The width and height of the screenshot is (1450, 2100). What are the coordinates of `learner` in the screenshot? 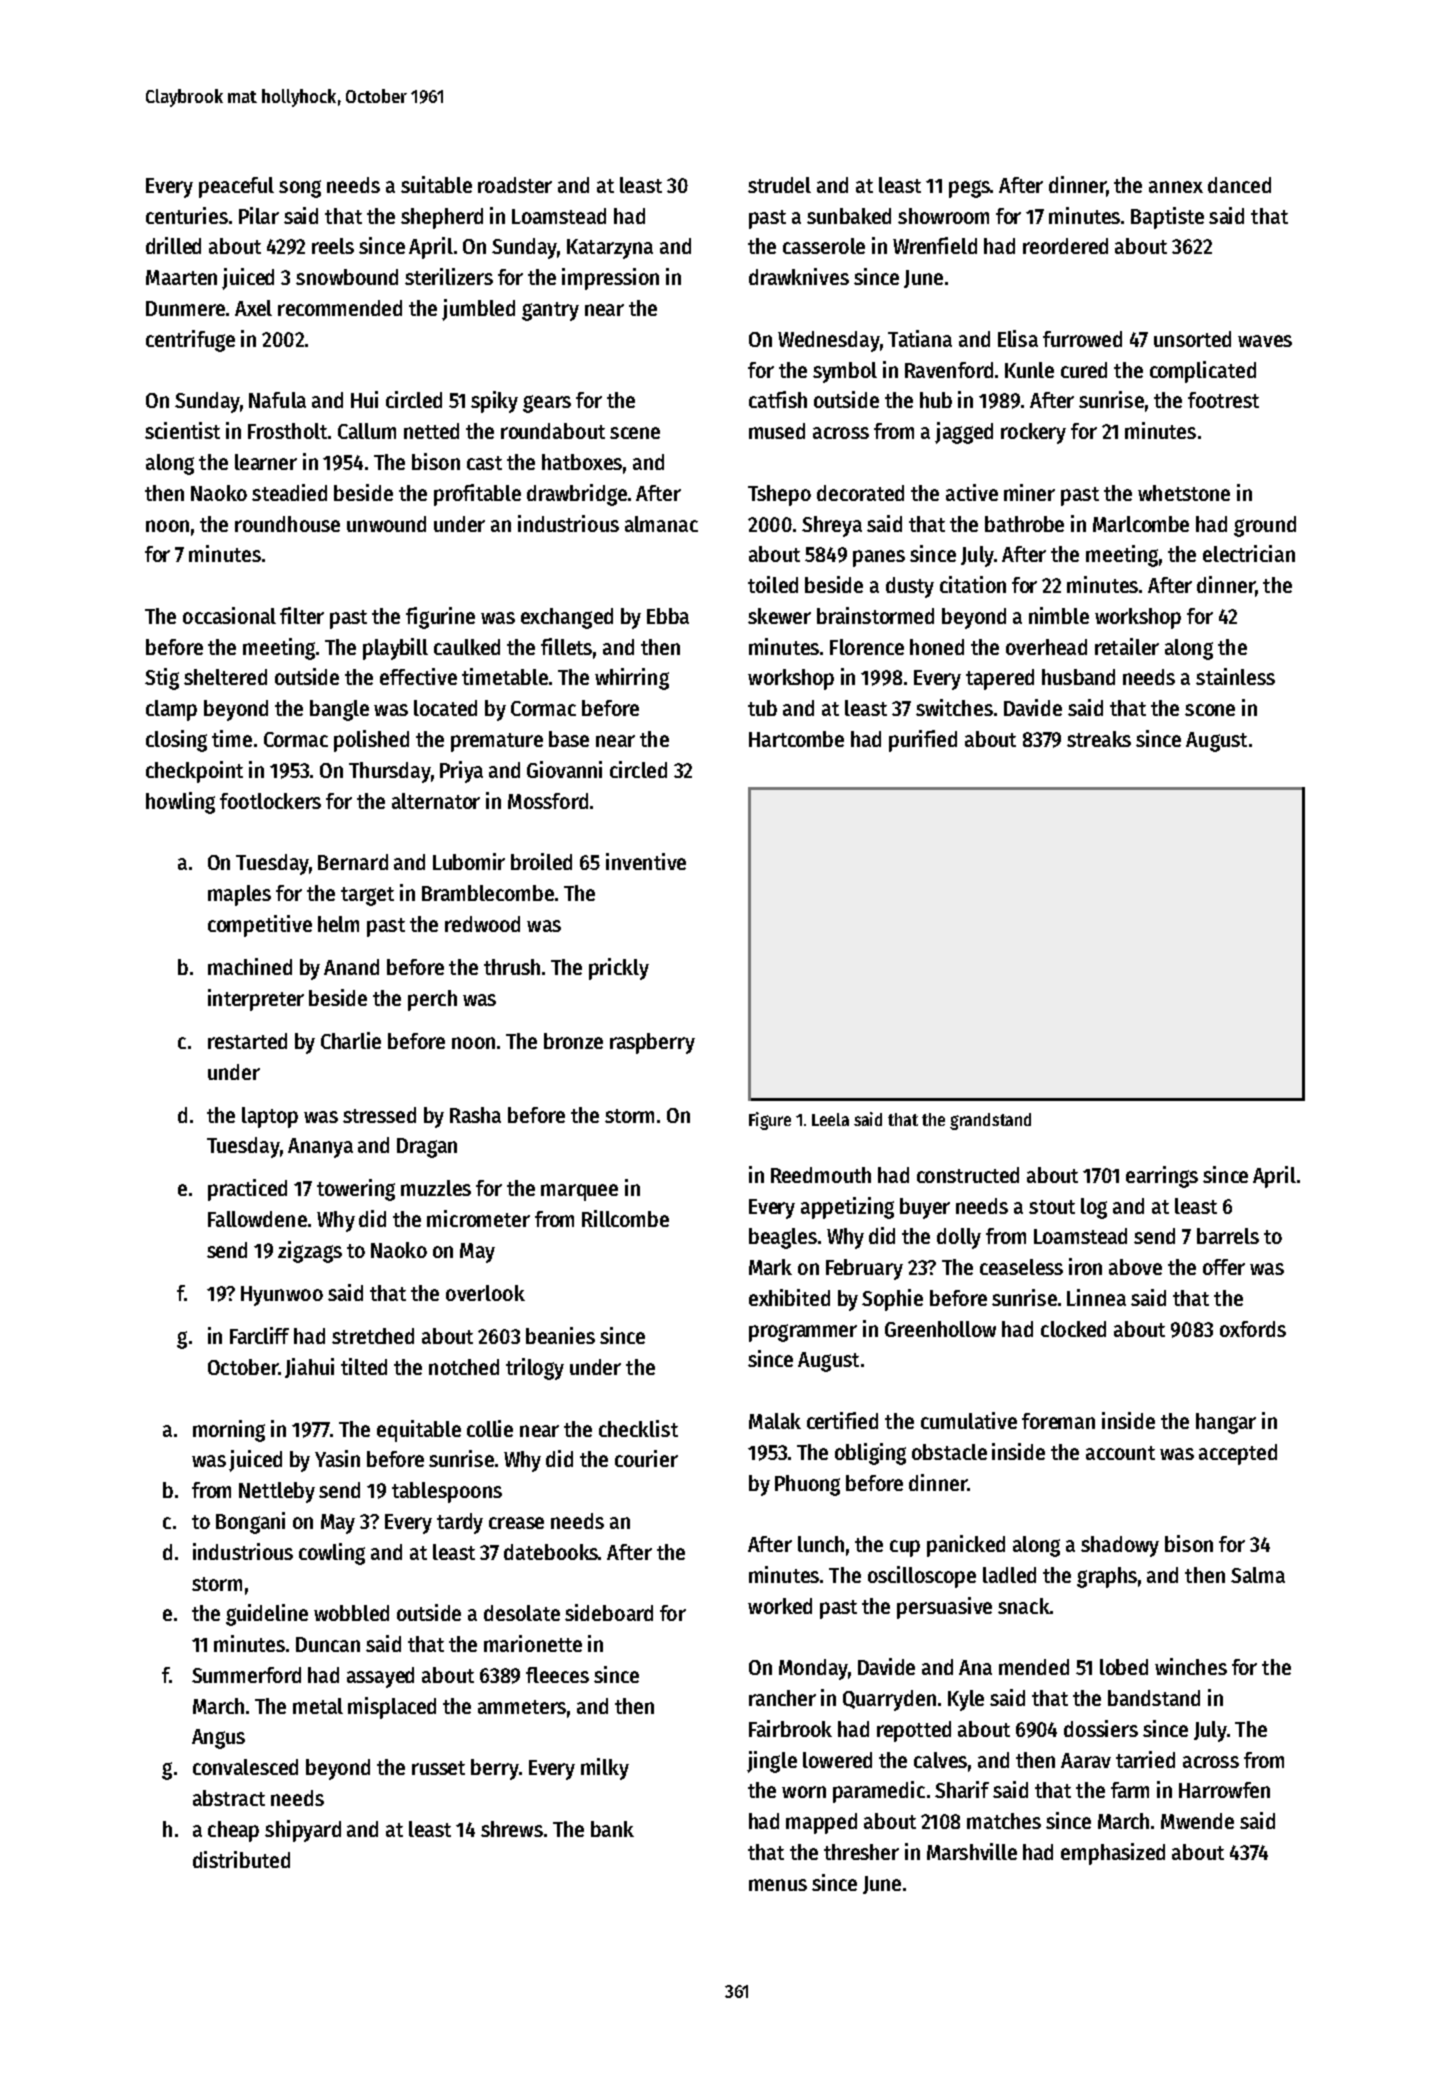 It's located at (266, 462).
